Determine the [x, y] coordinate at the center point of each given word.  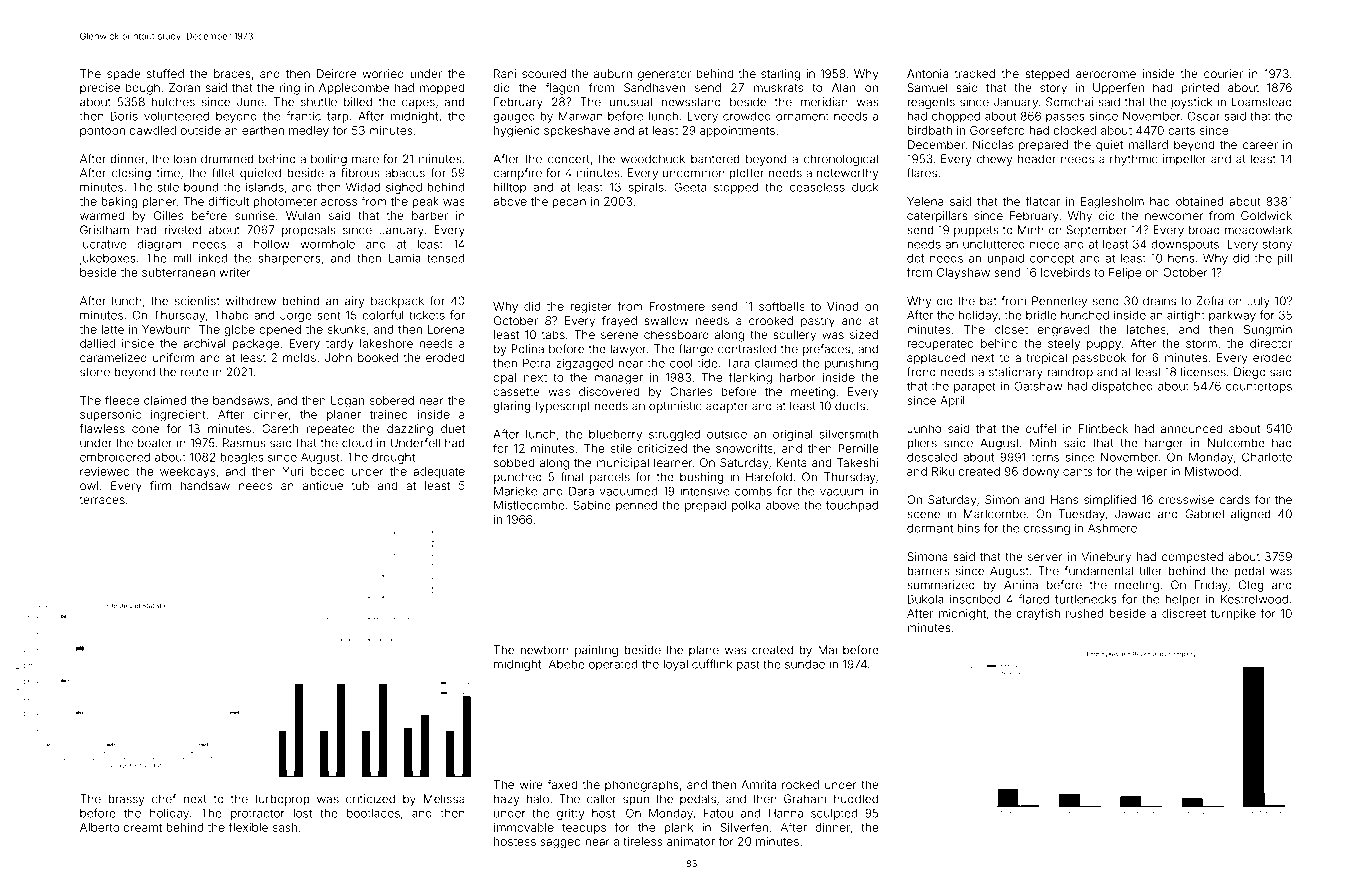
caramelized [113, 357]
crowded [747, 116]
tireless [642, 841]
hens [1181, 258]
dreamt [143, 827]
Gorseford [997, 130]
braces [232, 73]
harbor [798, 377]
